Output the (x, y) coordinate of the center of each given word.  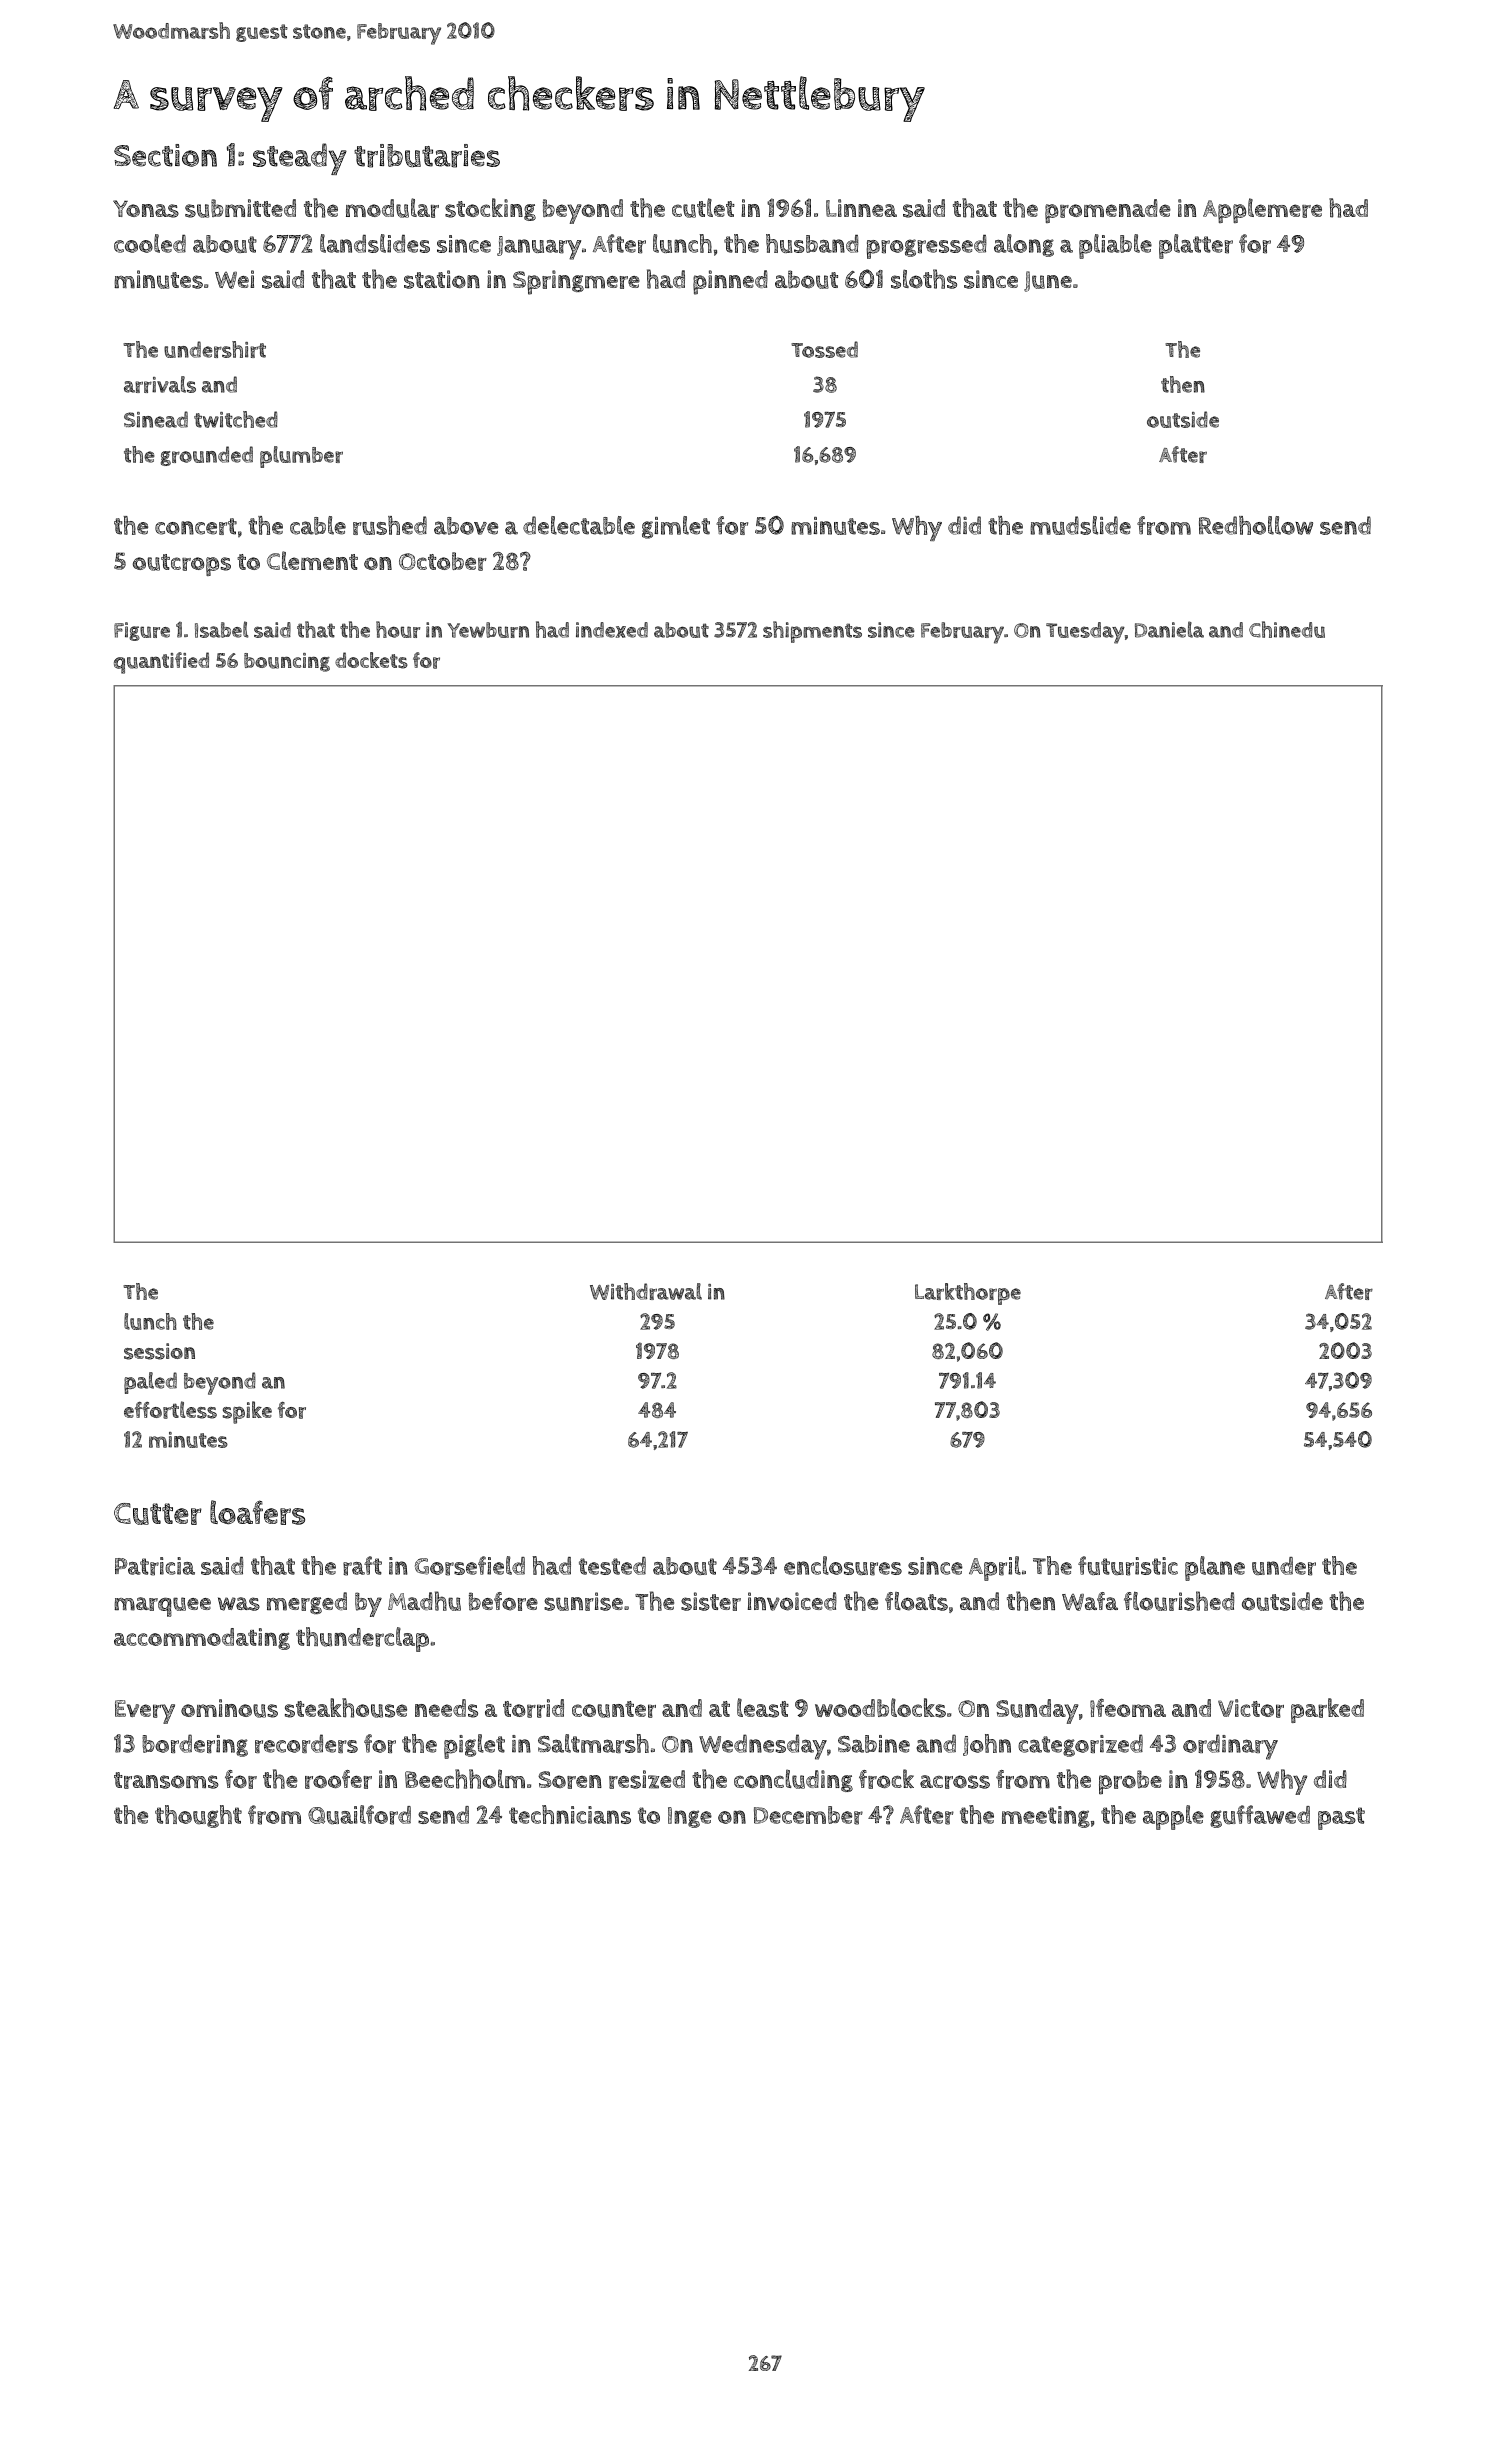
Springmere (576, 282)
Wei (234, 279)
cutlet (703, 208)
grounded (207, 456)
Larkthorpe (968, 1294)
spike (247, 1412)
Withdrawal (646, 1291)
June (1048, 281)
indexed (612, 630)
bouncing (287, 662)
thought (198, 1816)
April (995, 1568)
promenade (1108, 211)
